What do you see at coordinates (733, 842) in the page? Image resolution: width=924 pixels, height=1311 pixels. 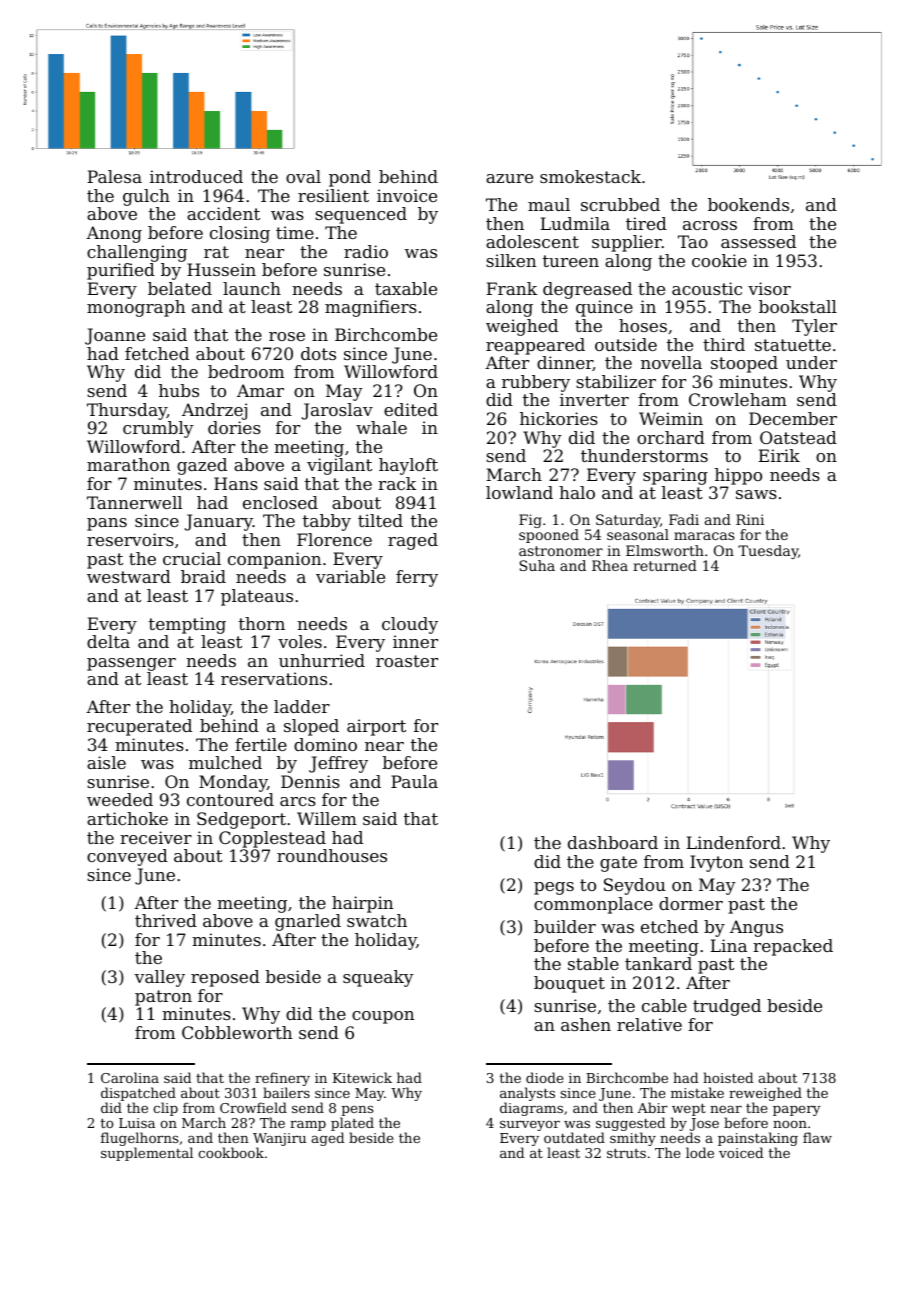 I see `Lindenford` at bounding box center [733, 842].
